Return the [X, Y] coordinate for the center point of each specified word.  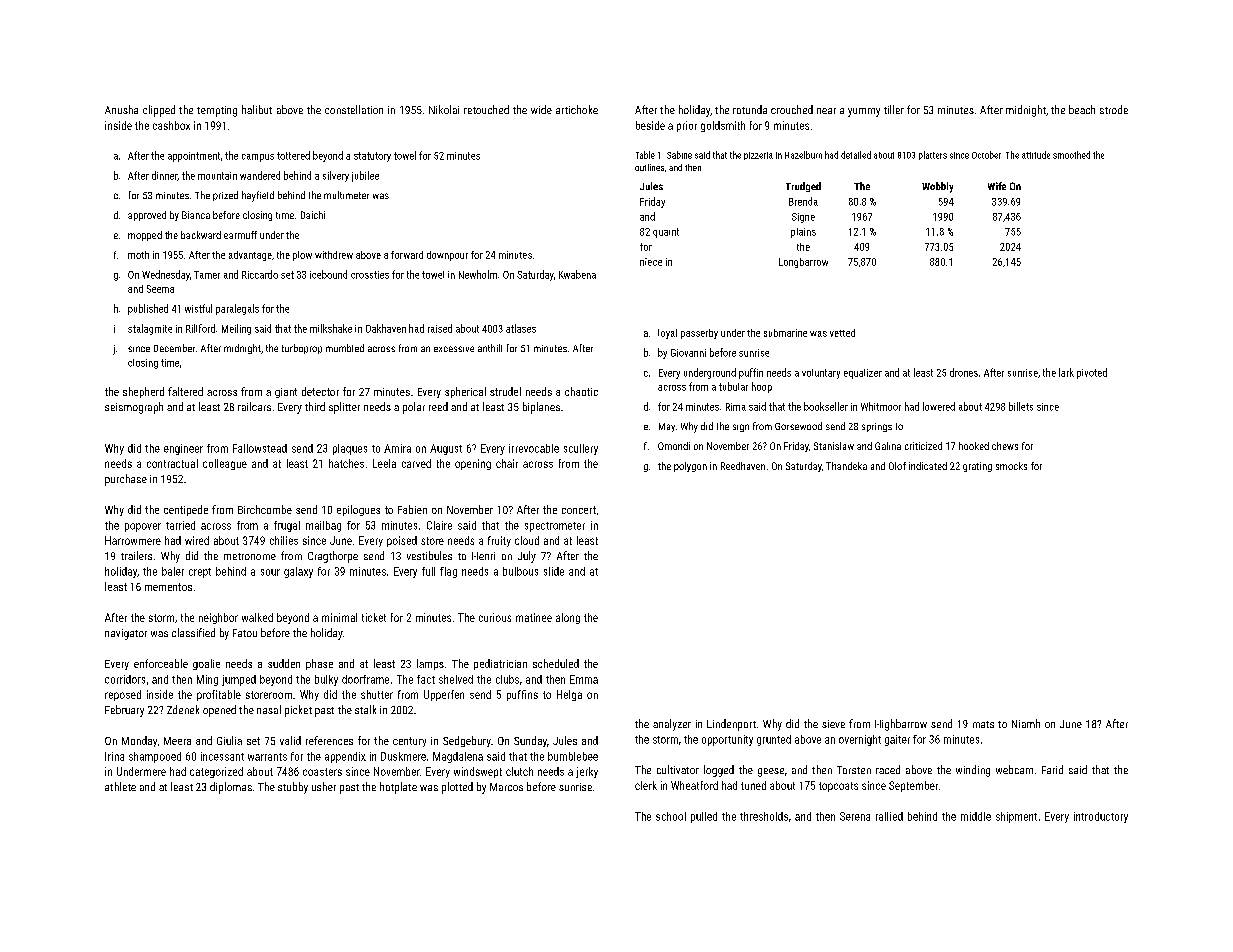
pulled [704, 817]
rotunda [750, 109]
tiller [894, 109]
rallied [889, 816]
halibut [257, 109]
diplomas [231, 788]
